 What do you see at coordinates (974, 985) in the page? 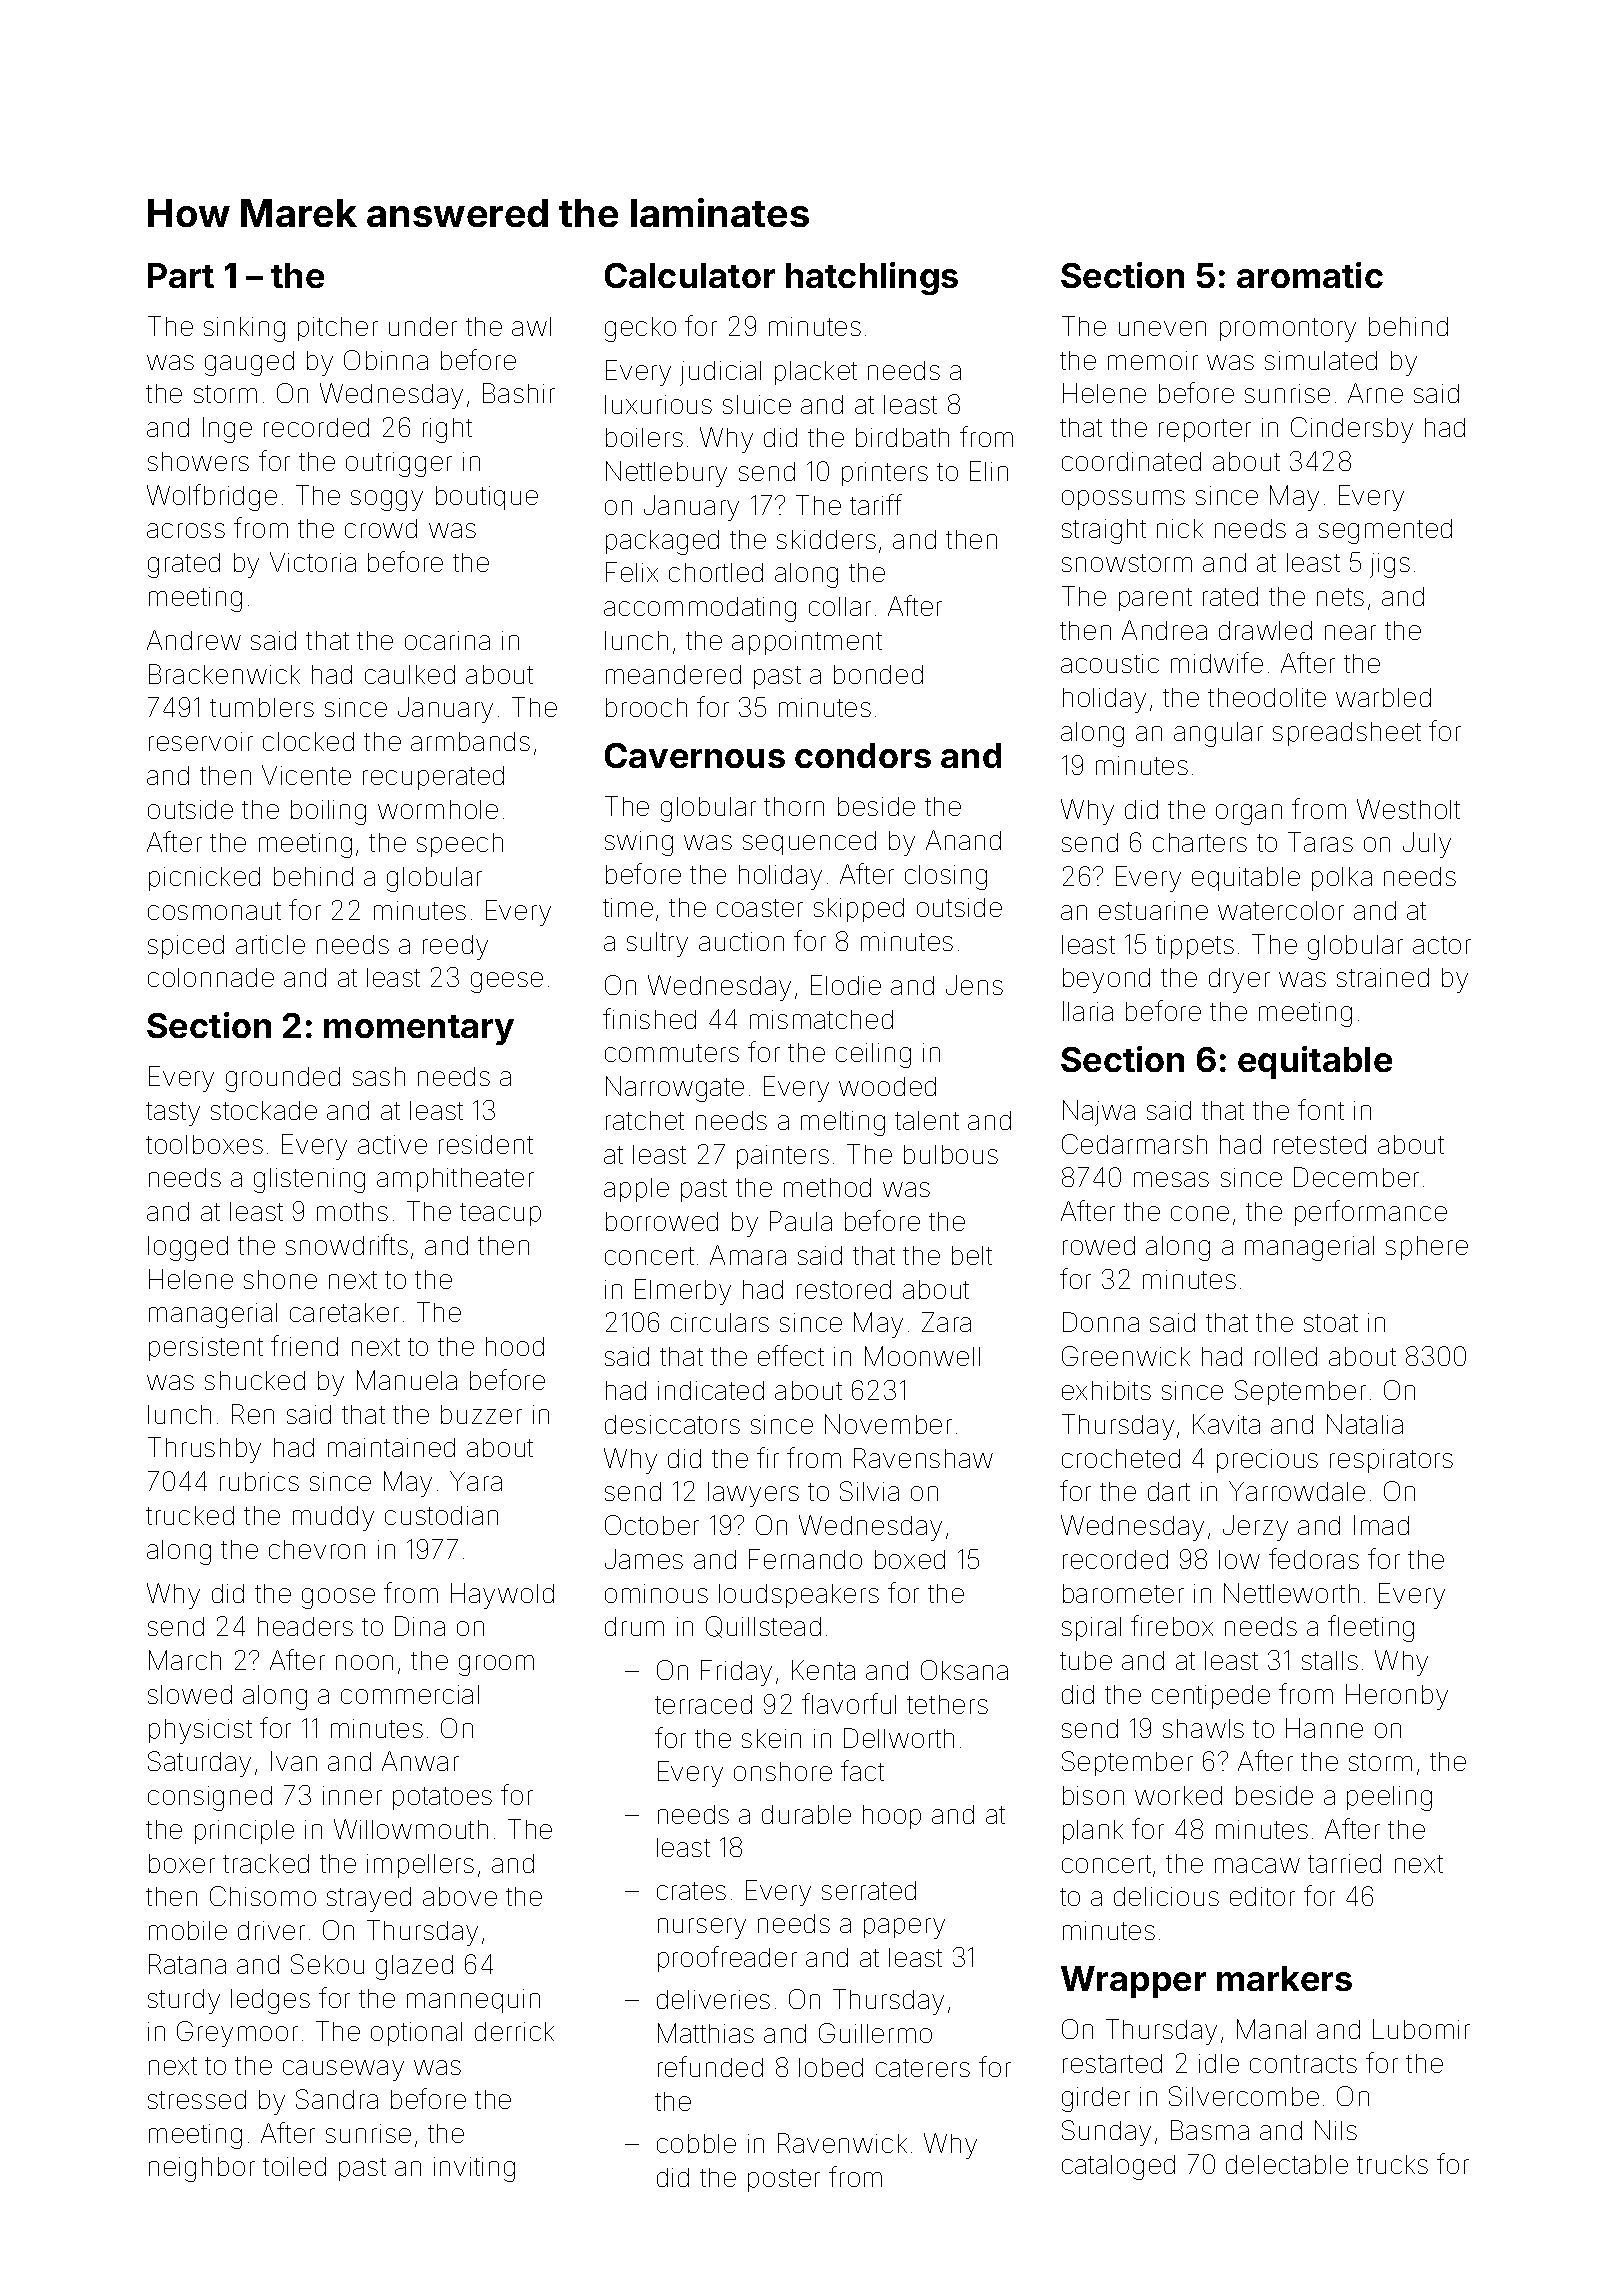
I see `Jens` at bounding box center [974, 985].
